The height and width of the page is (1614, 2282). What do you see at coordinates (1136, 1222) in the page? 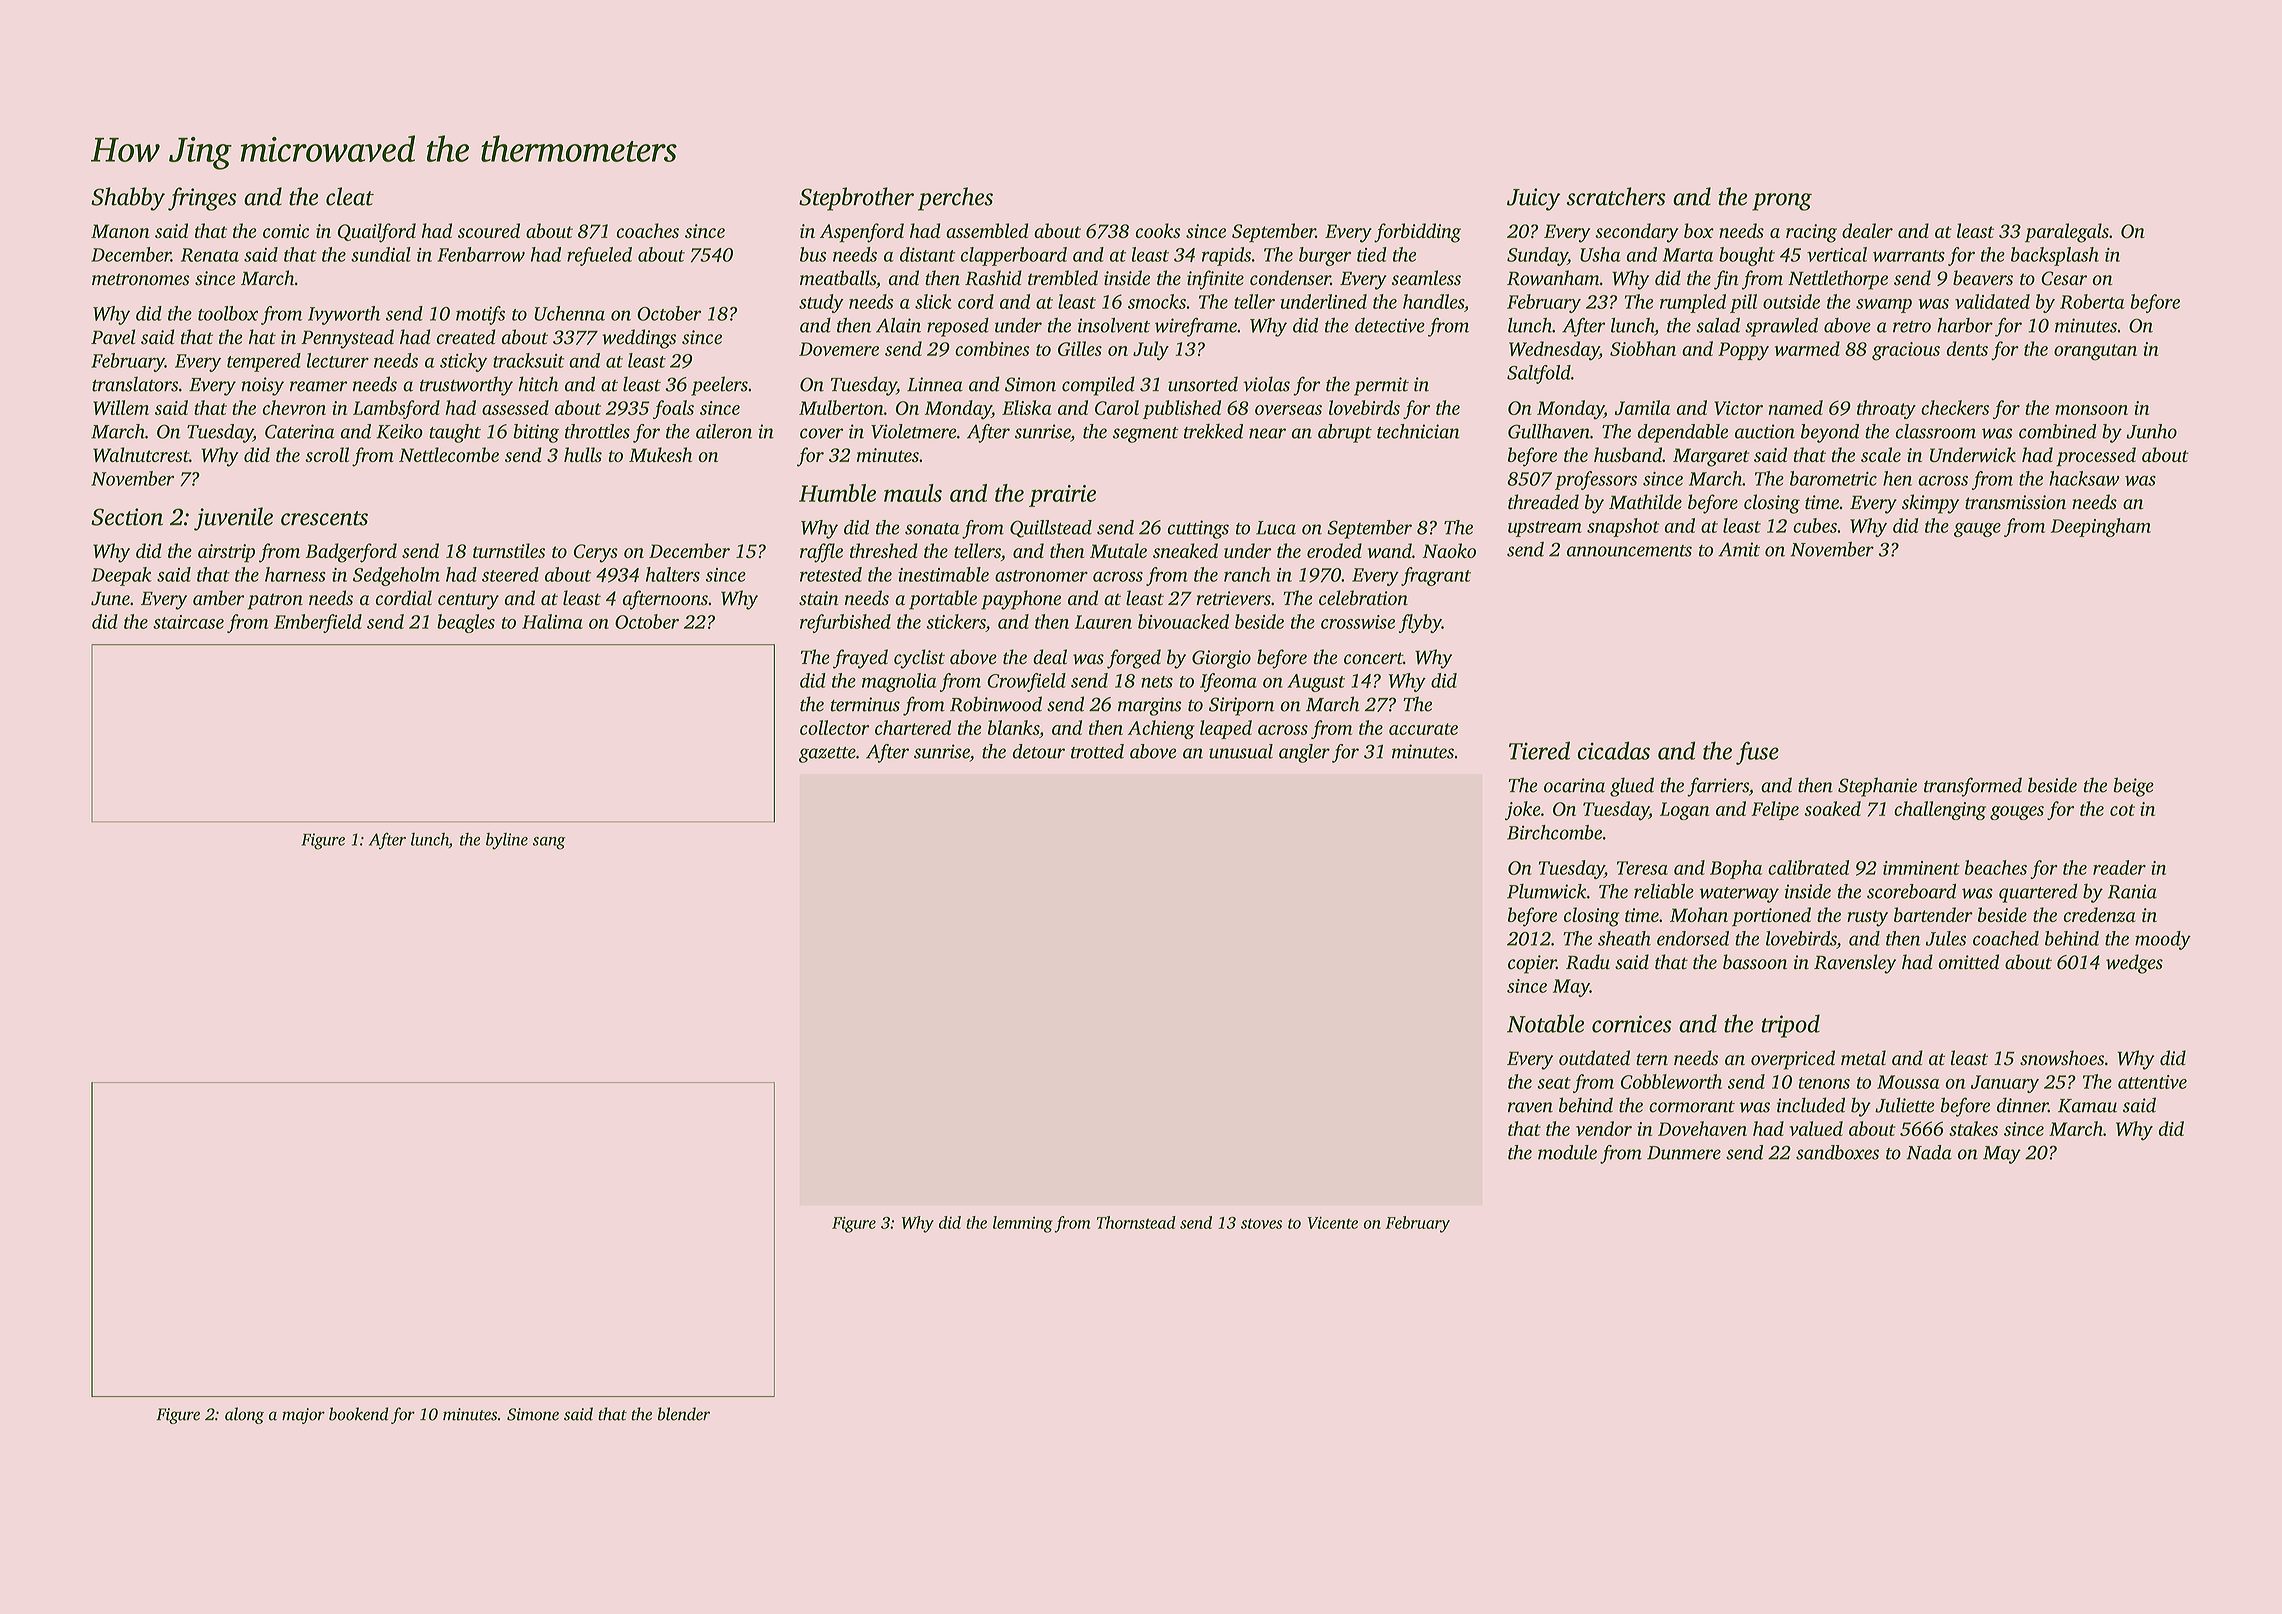
I see `Thornstead` at bounding box center [1136, 1222].
